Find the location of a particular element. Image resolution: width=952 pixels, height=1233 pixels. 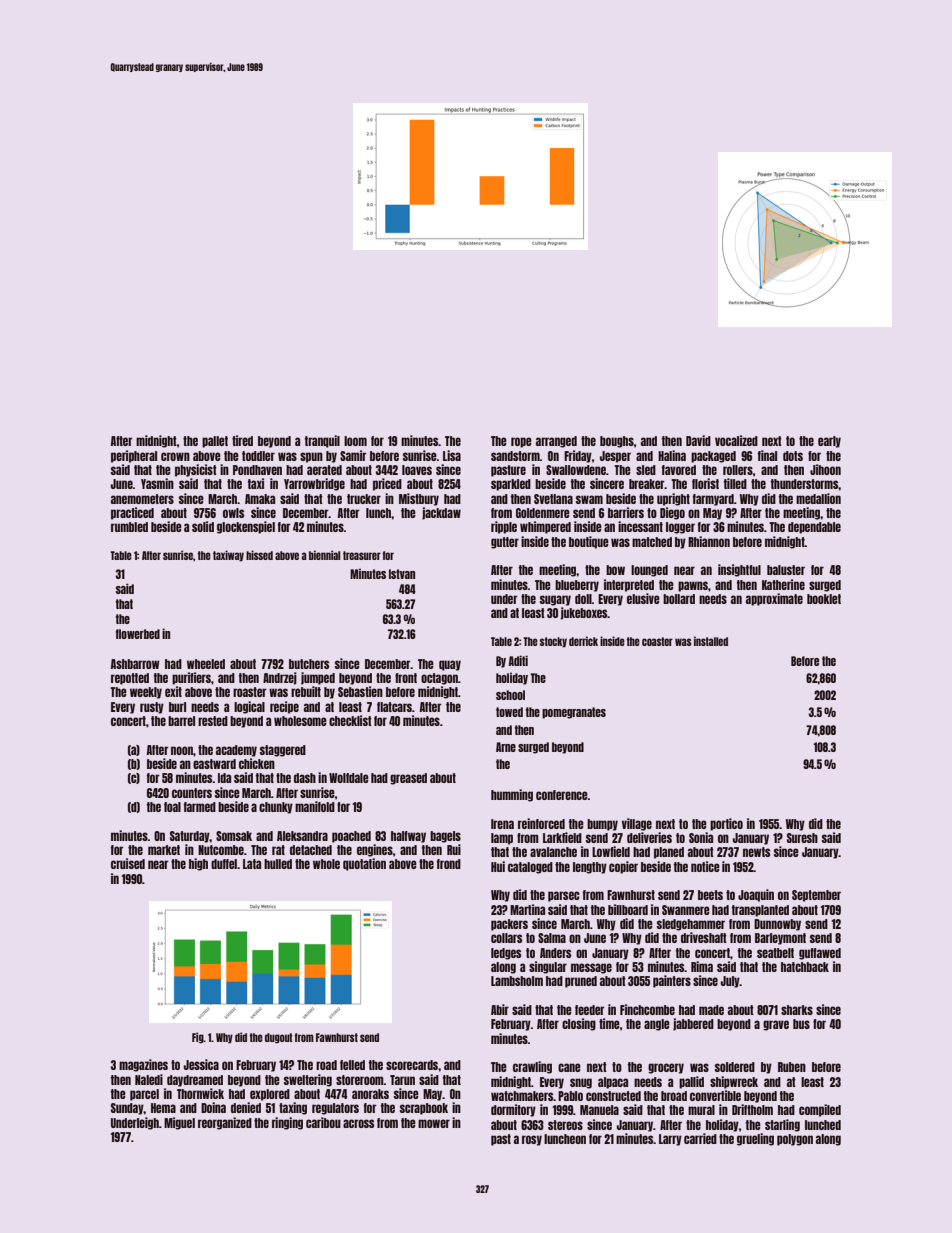

lamp is located at coordinates (502, 839).
